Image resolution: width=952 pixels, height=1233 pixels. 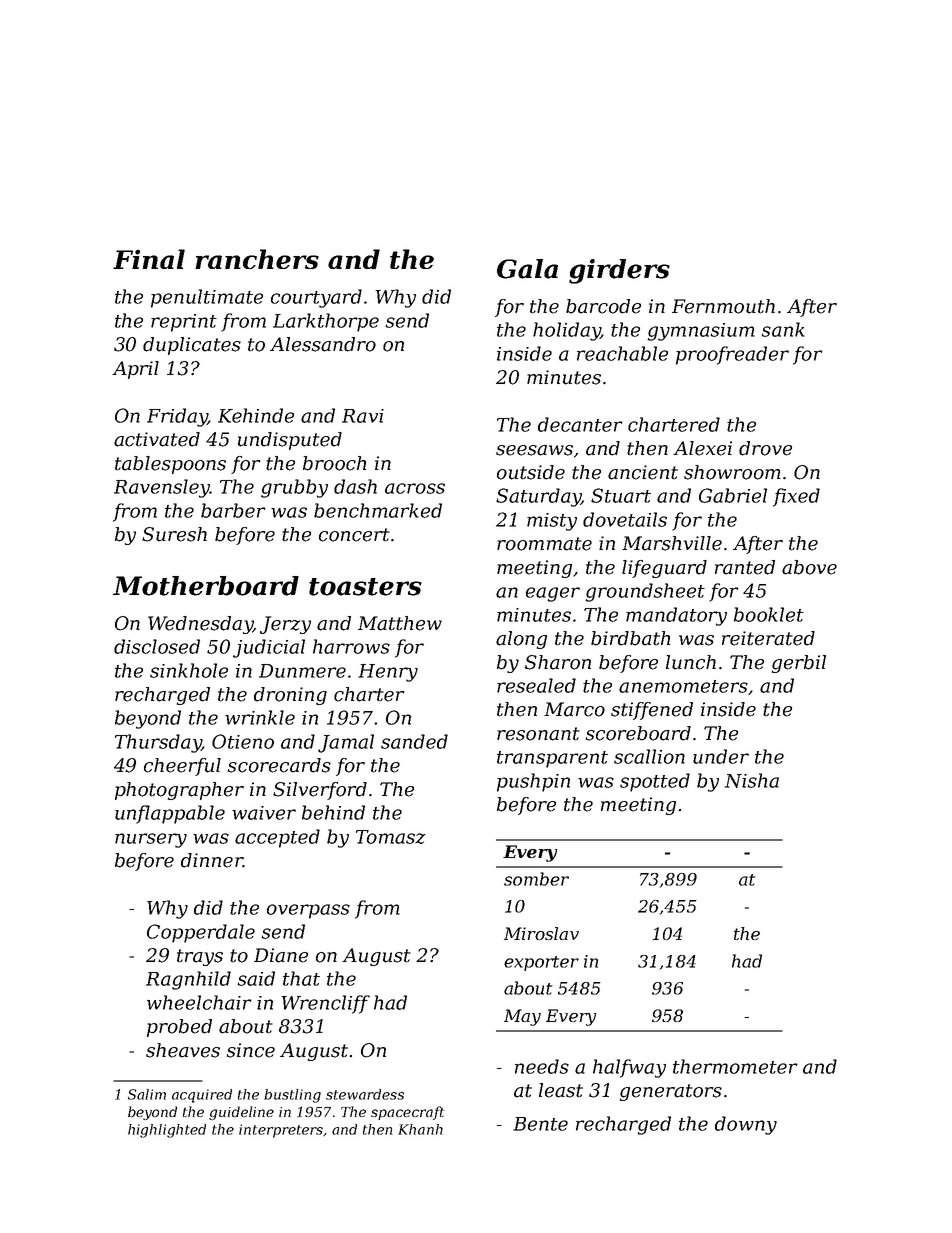 What do you see at coordinates (363, 416) in the screenshot?
I see `Ravi` at bounding box center [363, 416].
